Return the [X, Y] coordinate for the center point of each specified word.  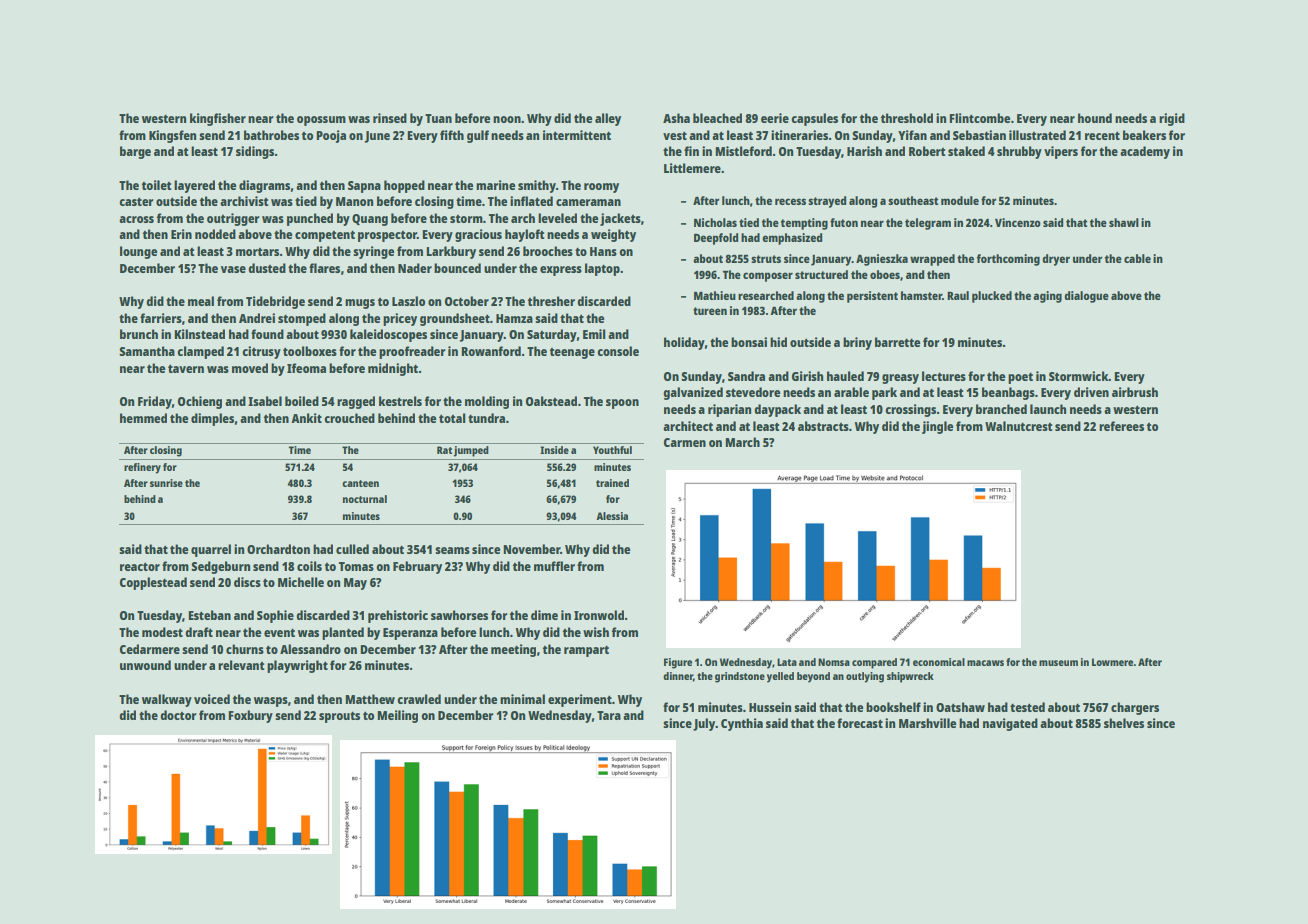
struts [766, 259]
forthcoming [1008, 260]
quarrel [211, 550]
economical [939, 662]
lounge [138, 252]
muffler [554, 566]
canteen [360, 483]
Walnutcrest [1018, 426]
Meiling [397, 716]
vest [675, 135]
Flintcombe [979, 118]
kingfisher [218, 119]
